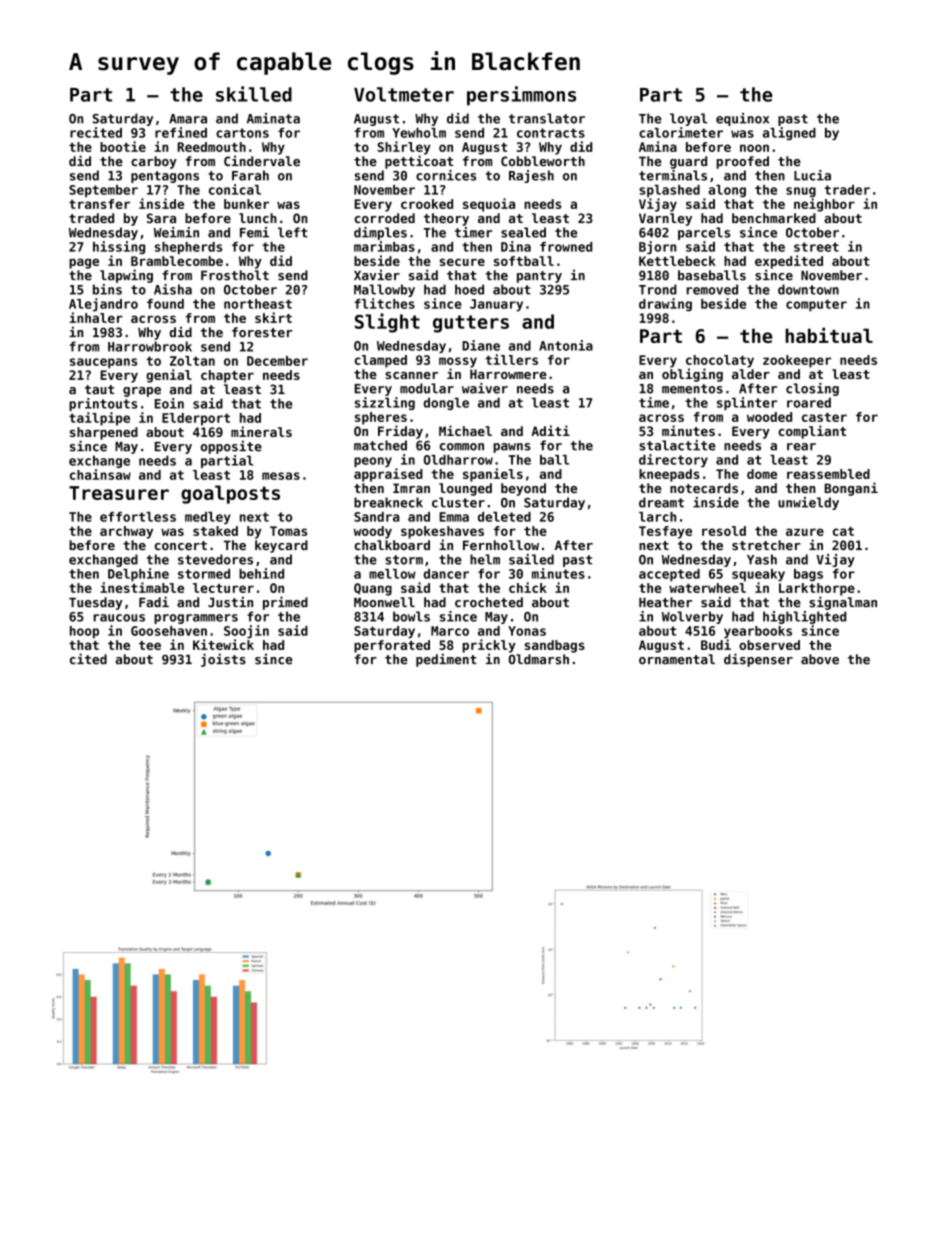 The height and width of the image is (1233, 952). What do you see at coordinates (250, 175) in the image?
I see `Farah` at bounding box center [250, 175].
